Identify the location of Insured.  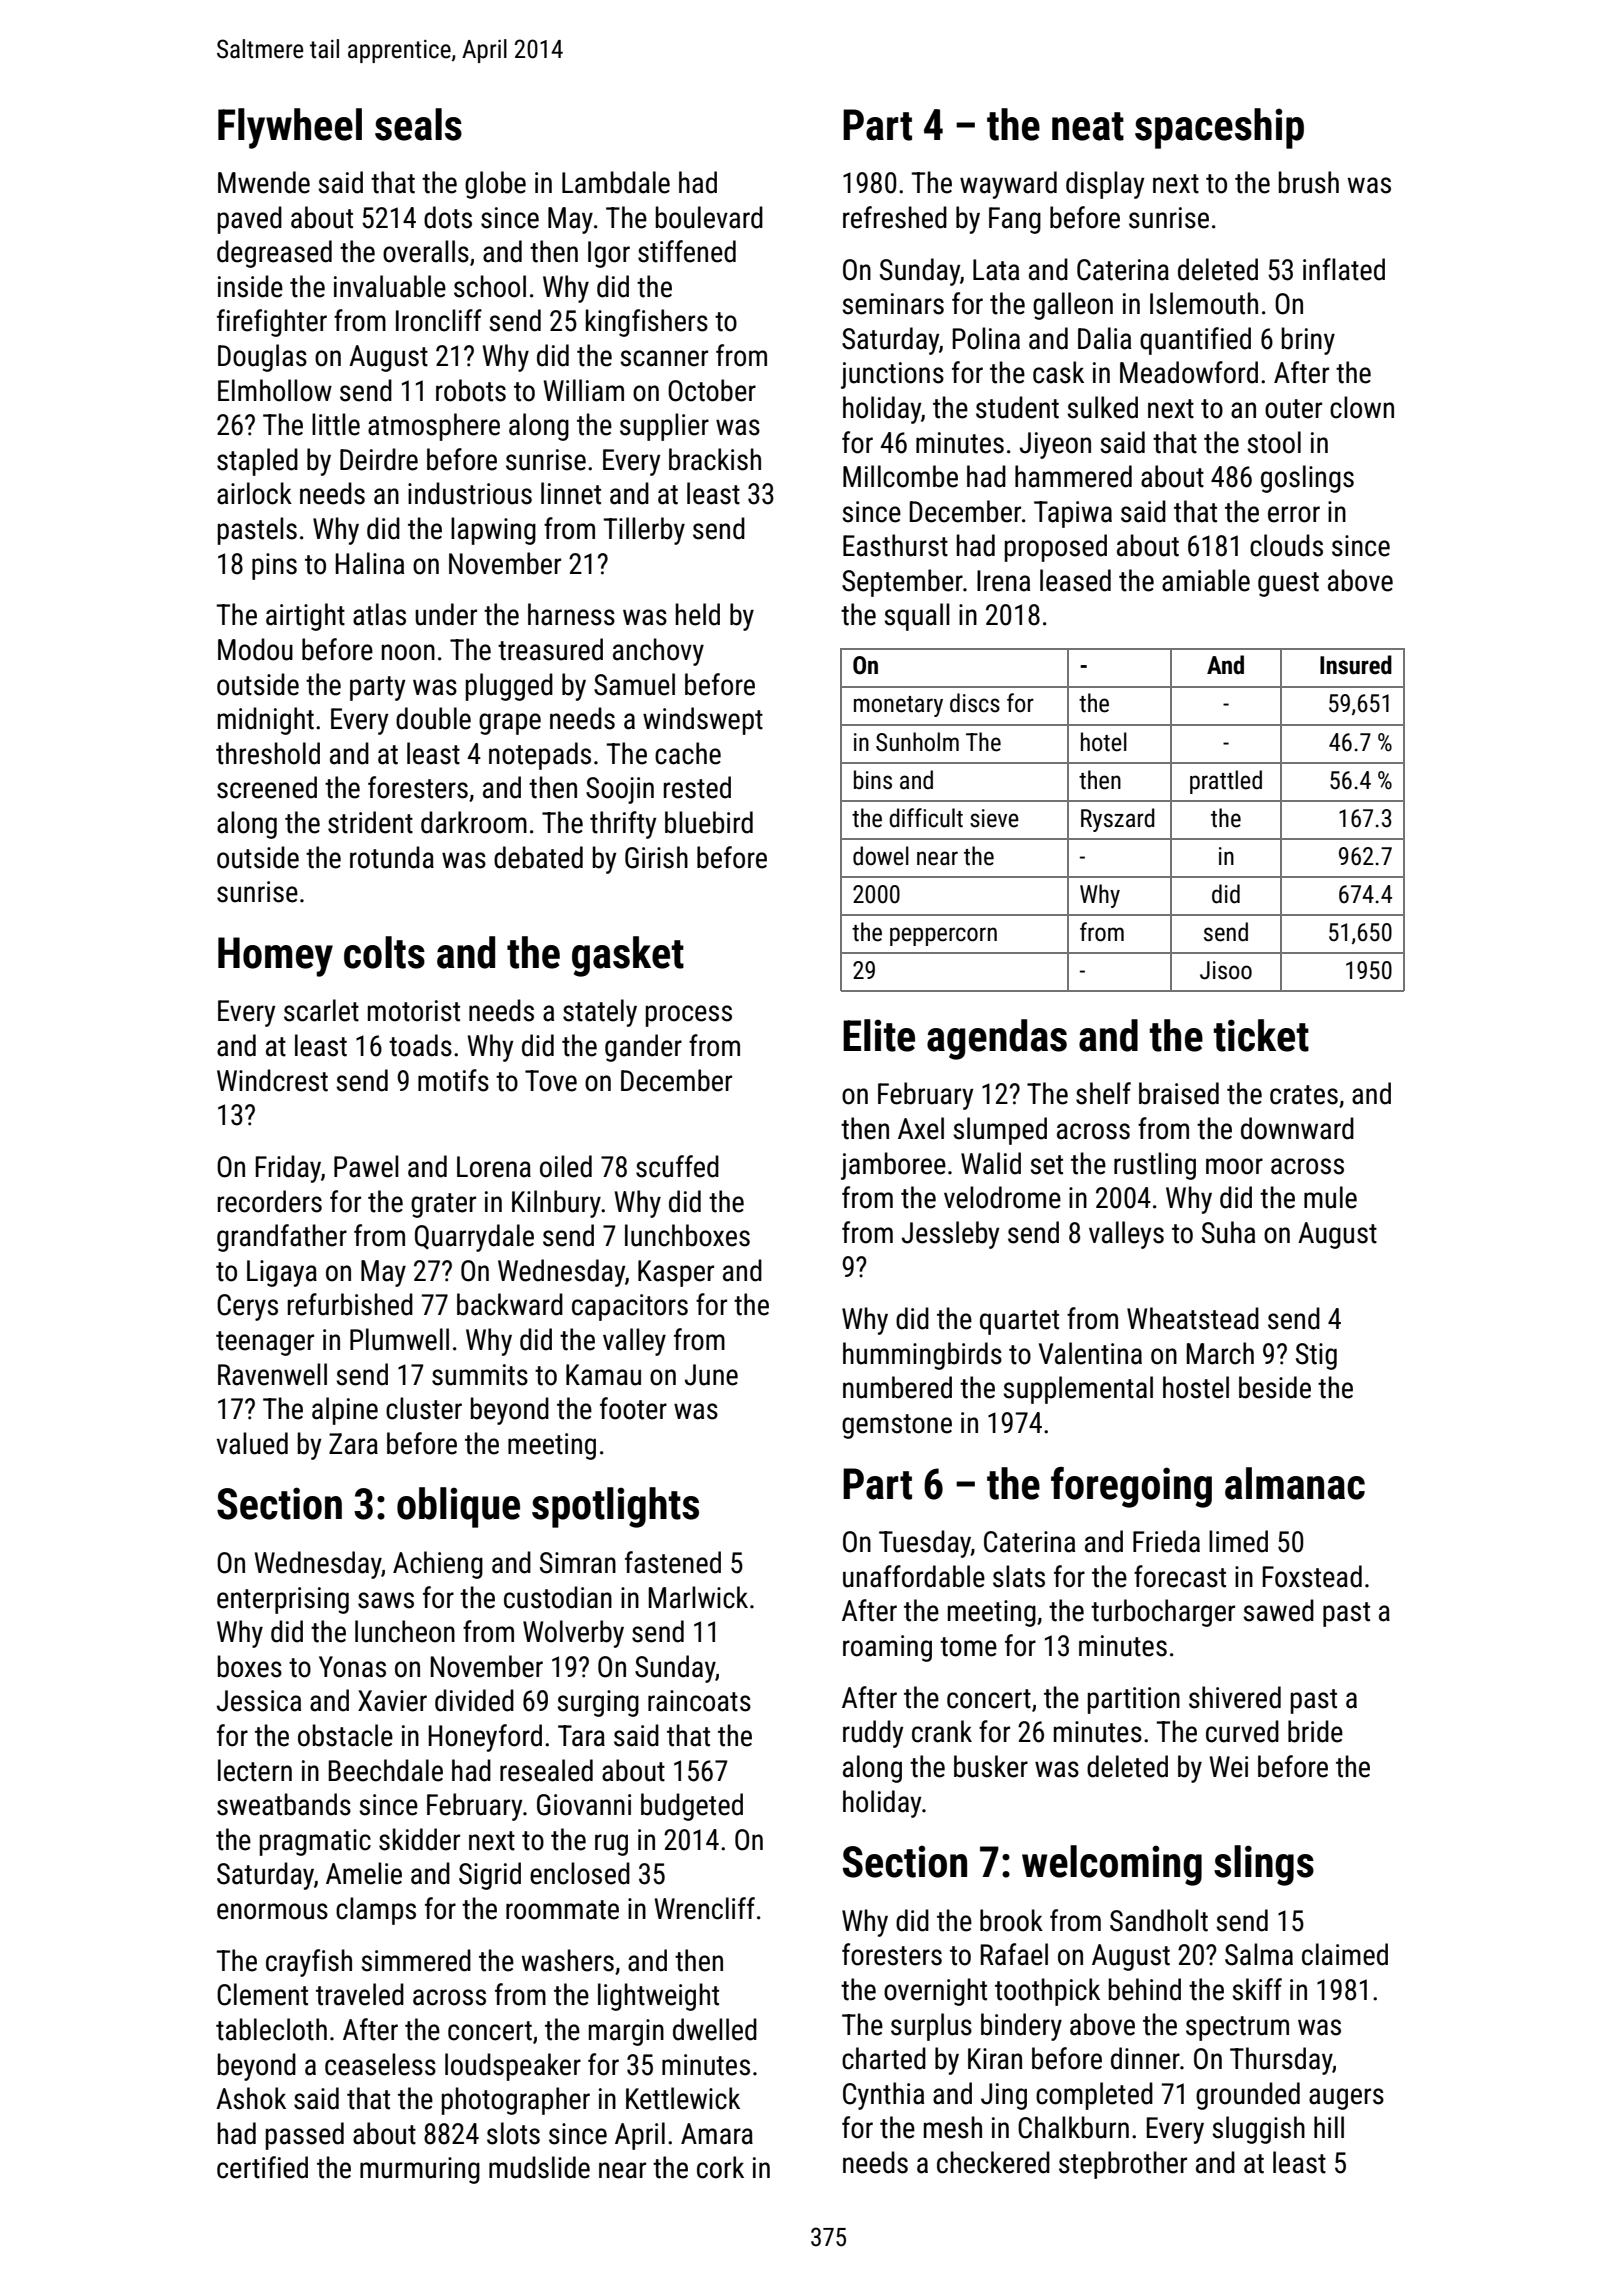
(1356, 665).
